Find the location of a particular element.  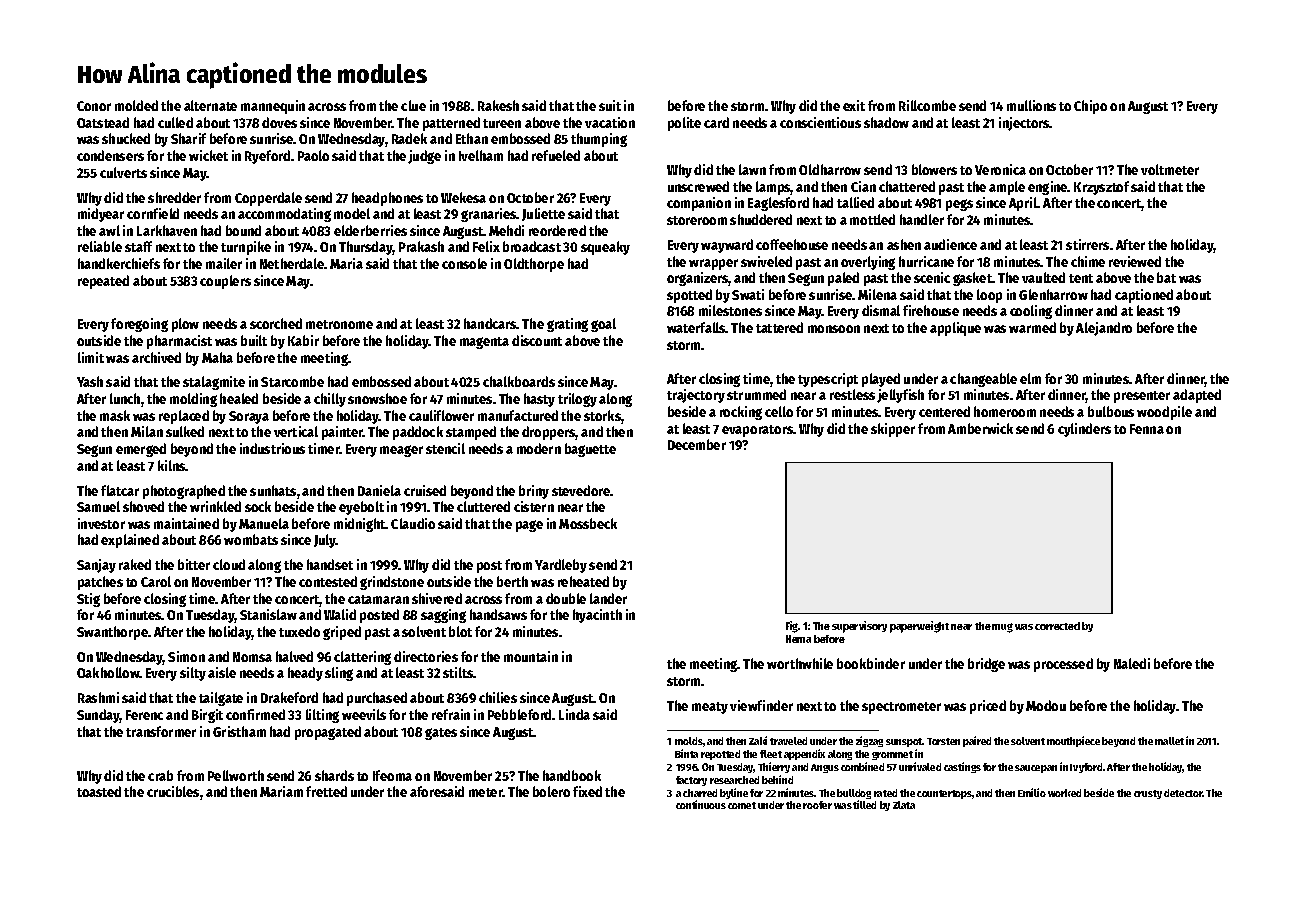

toasted is located at coordinates (99, 791).
